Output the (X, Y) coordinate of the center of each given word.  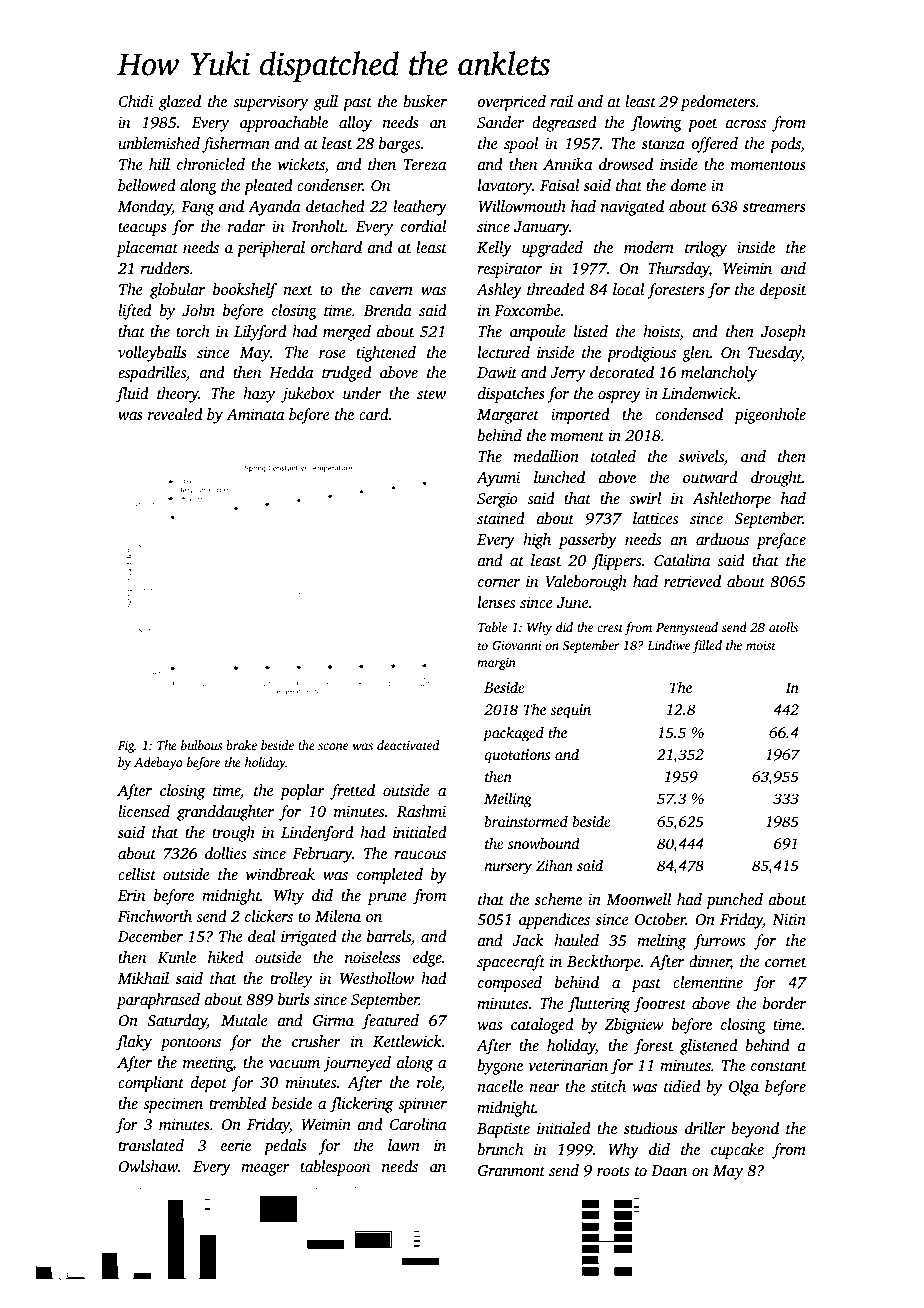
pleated (268, 187)
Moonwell (638, 899)
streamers (774, 207)
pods (785, 145)
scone (333, 746)
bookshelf (245, 291)
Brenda (388, 310)
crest (610, 628)
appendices (554, 921)
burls (294, 999)
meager (265, 1170)
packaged (513, 734)
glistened (709, 1047)
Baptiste (503, 1130)
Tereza (425, 164)
